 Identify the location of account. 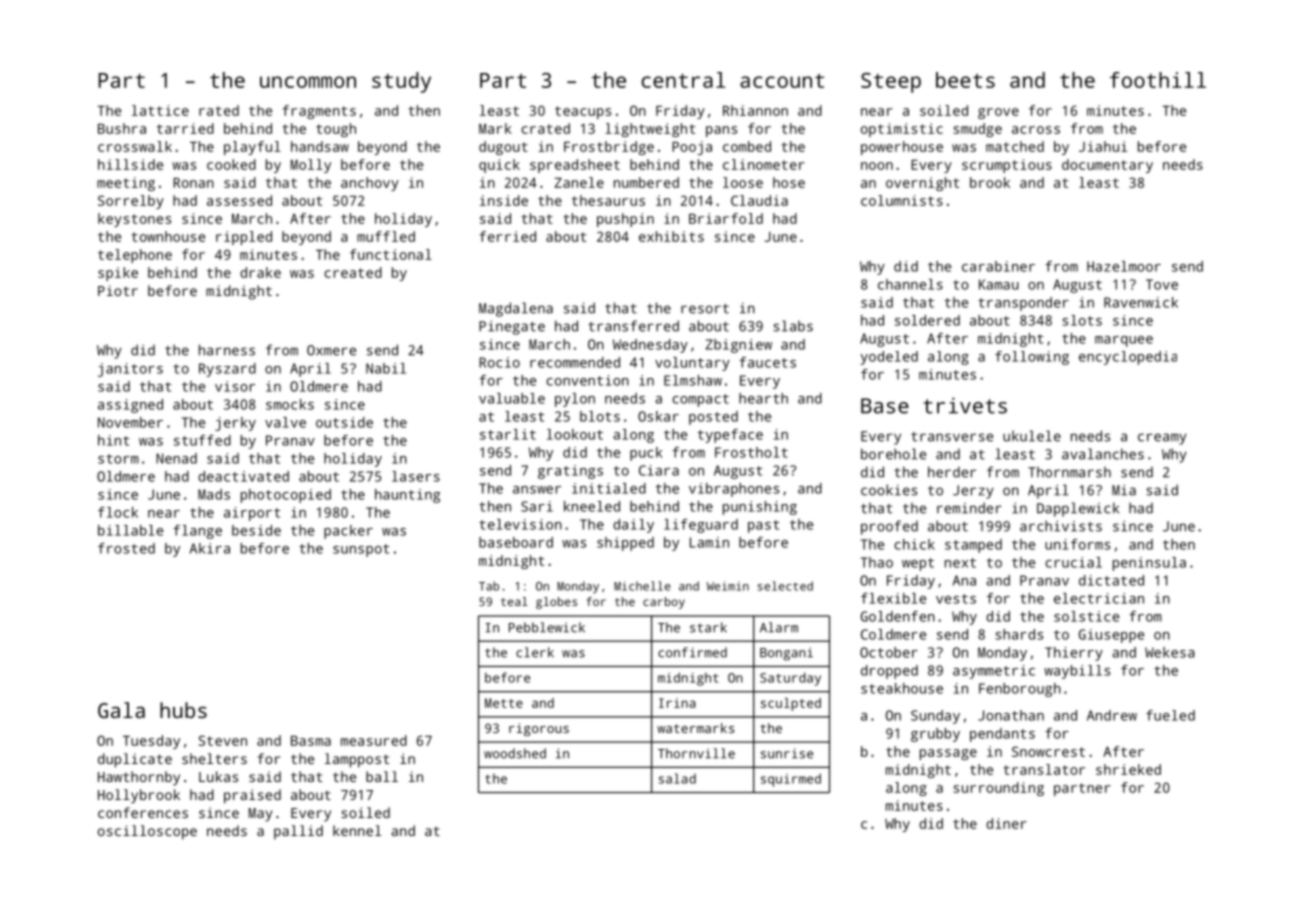
(782, 81).
